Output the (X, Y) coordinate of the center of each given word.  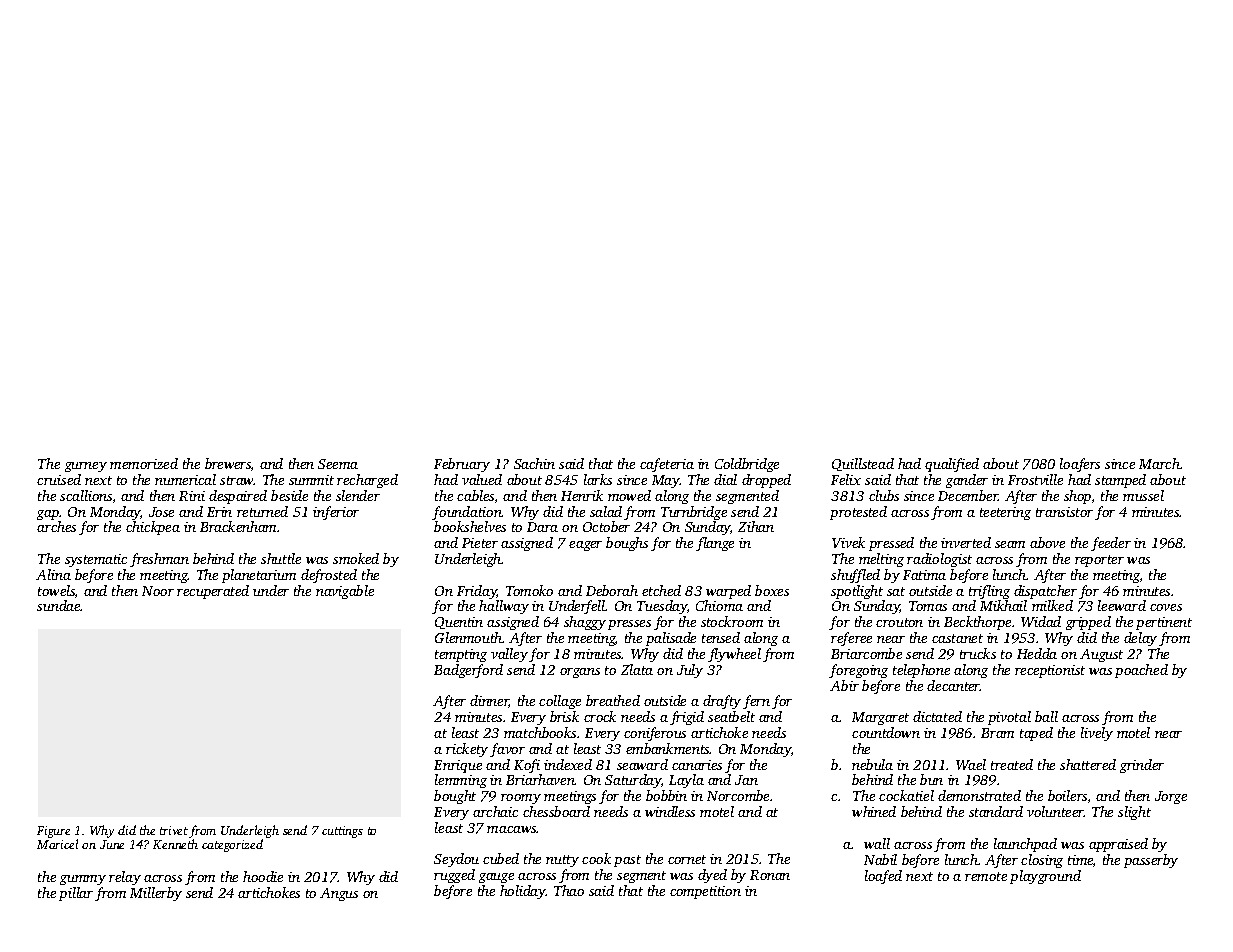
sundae (59, 605)
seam (1010, 544)
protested (858, 513)
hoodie (263, 876)
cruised (59, 479)
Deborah (612, 590)
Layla (686, 781)
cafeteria (667, 465)
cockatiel (906, 795)
